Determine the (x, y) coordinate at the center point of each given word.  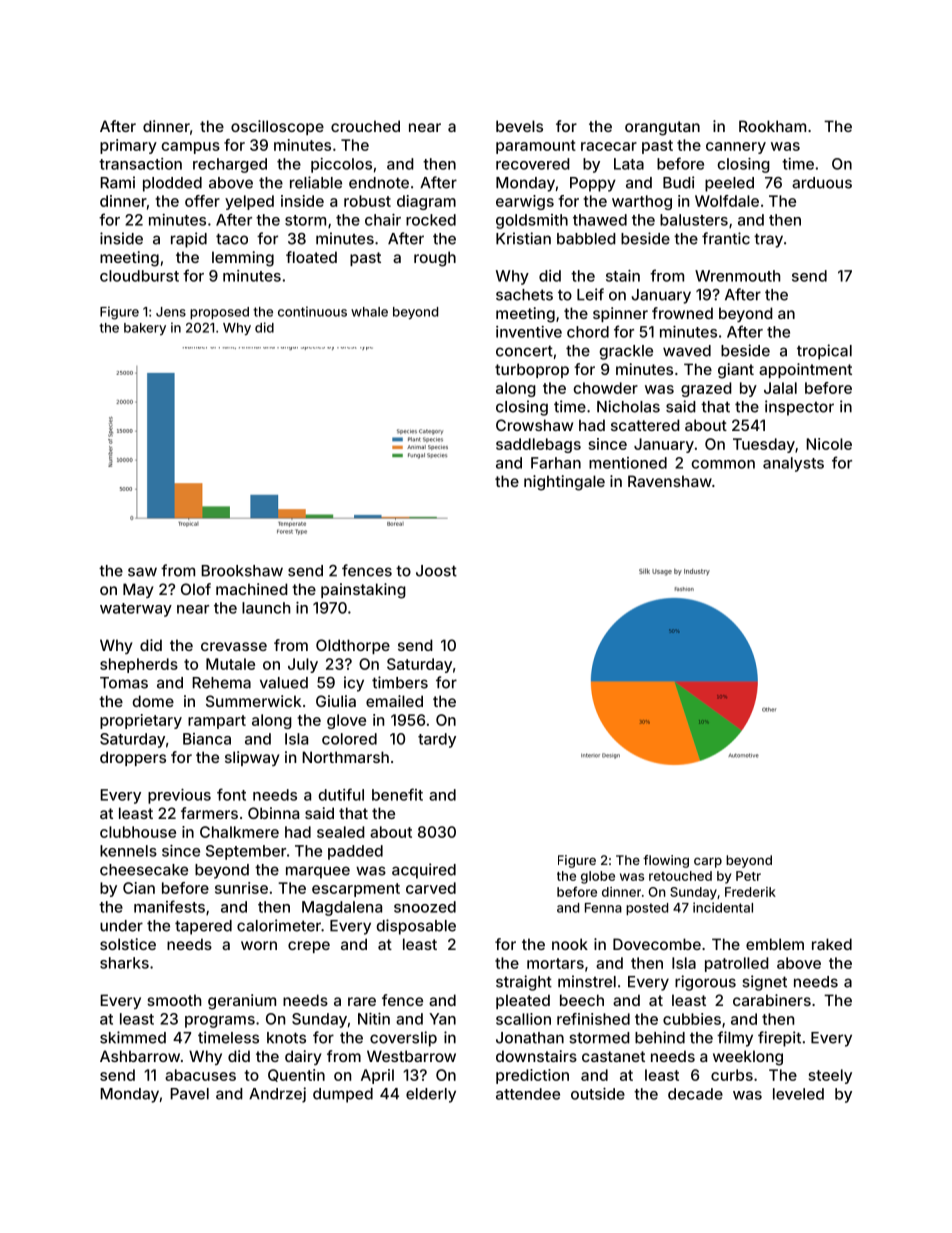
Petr (748, 876)
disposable (416, 927)
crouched (365, 126)
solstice (128, 944)
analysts (793, 464)
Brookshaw (242, 571)
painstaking (363, 591)
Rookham (772, 126)
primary (128, 146)
